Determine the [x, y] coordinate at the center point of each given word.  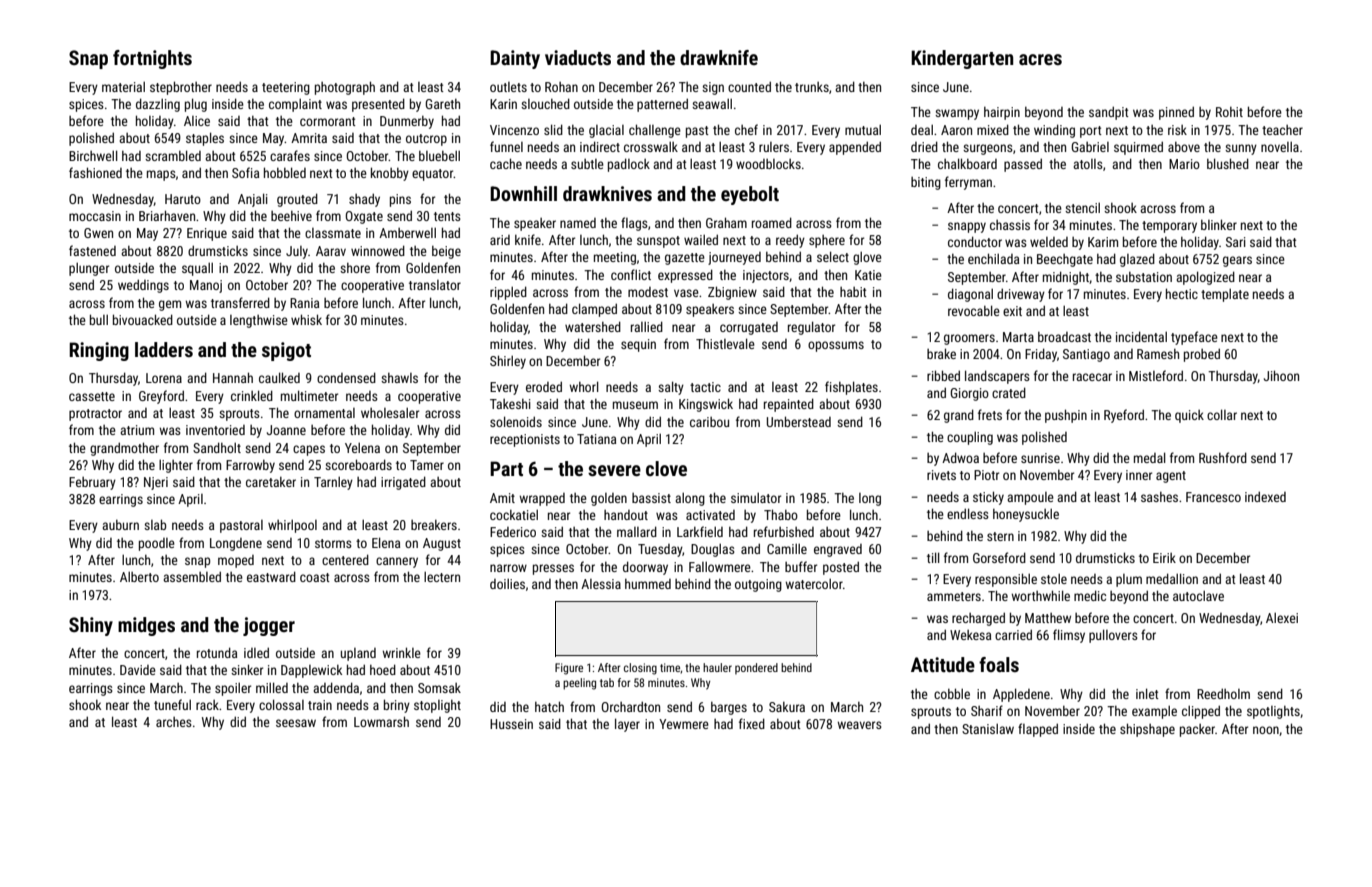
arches [174, 722]
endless [968, 513]
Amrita [309, 138]
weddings [143, 286]
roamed [772, 222]
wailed [701, 239]
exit [1012, 311]
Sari [1236, 242]
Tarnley [333, 483]
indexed [1265, 496]
